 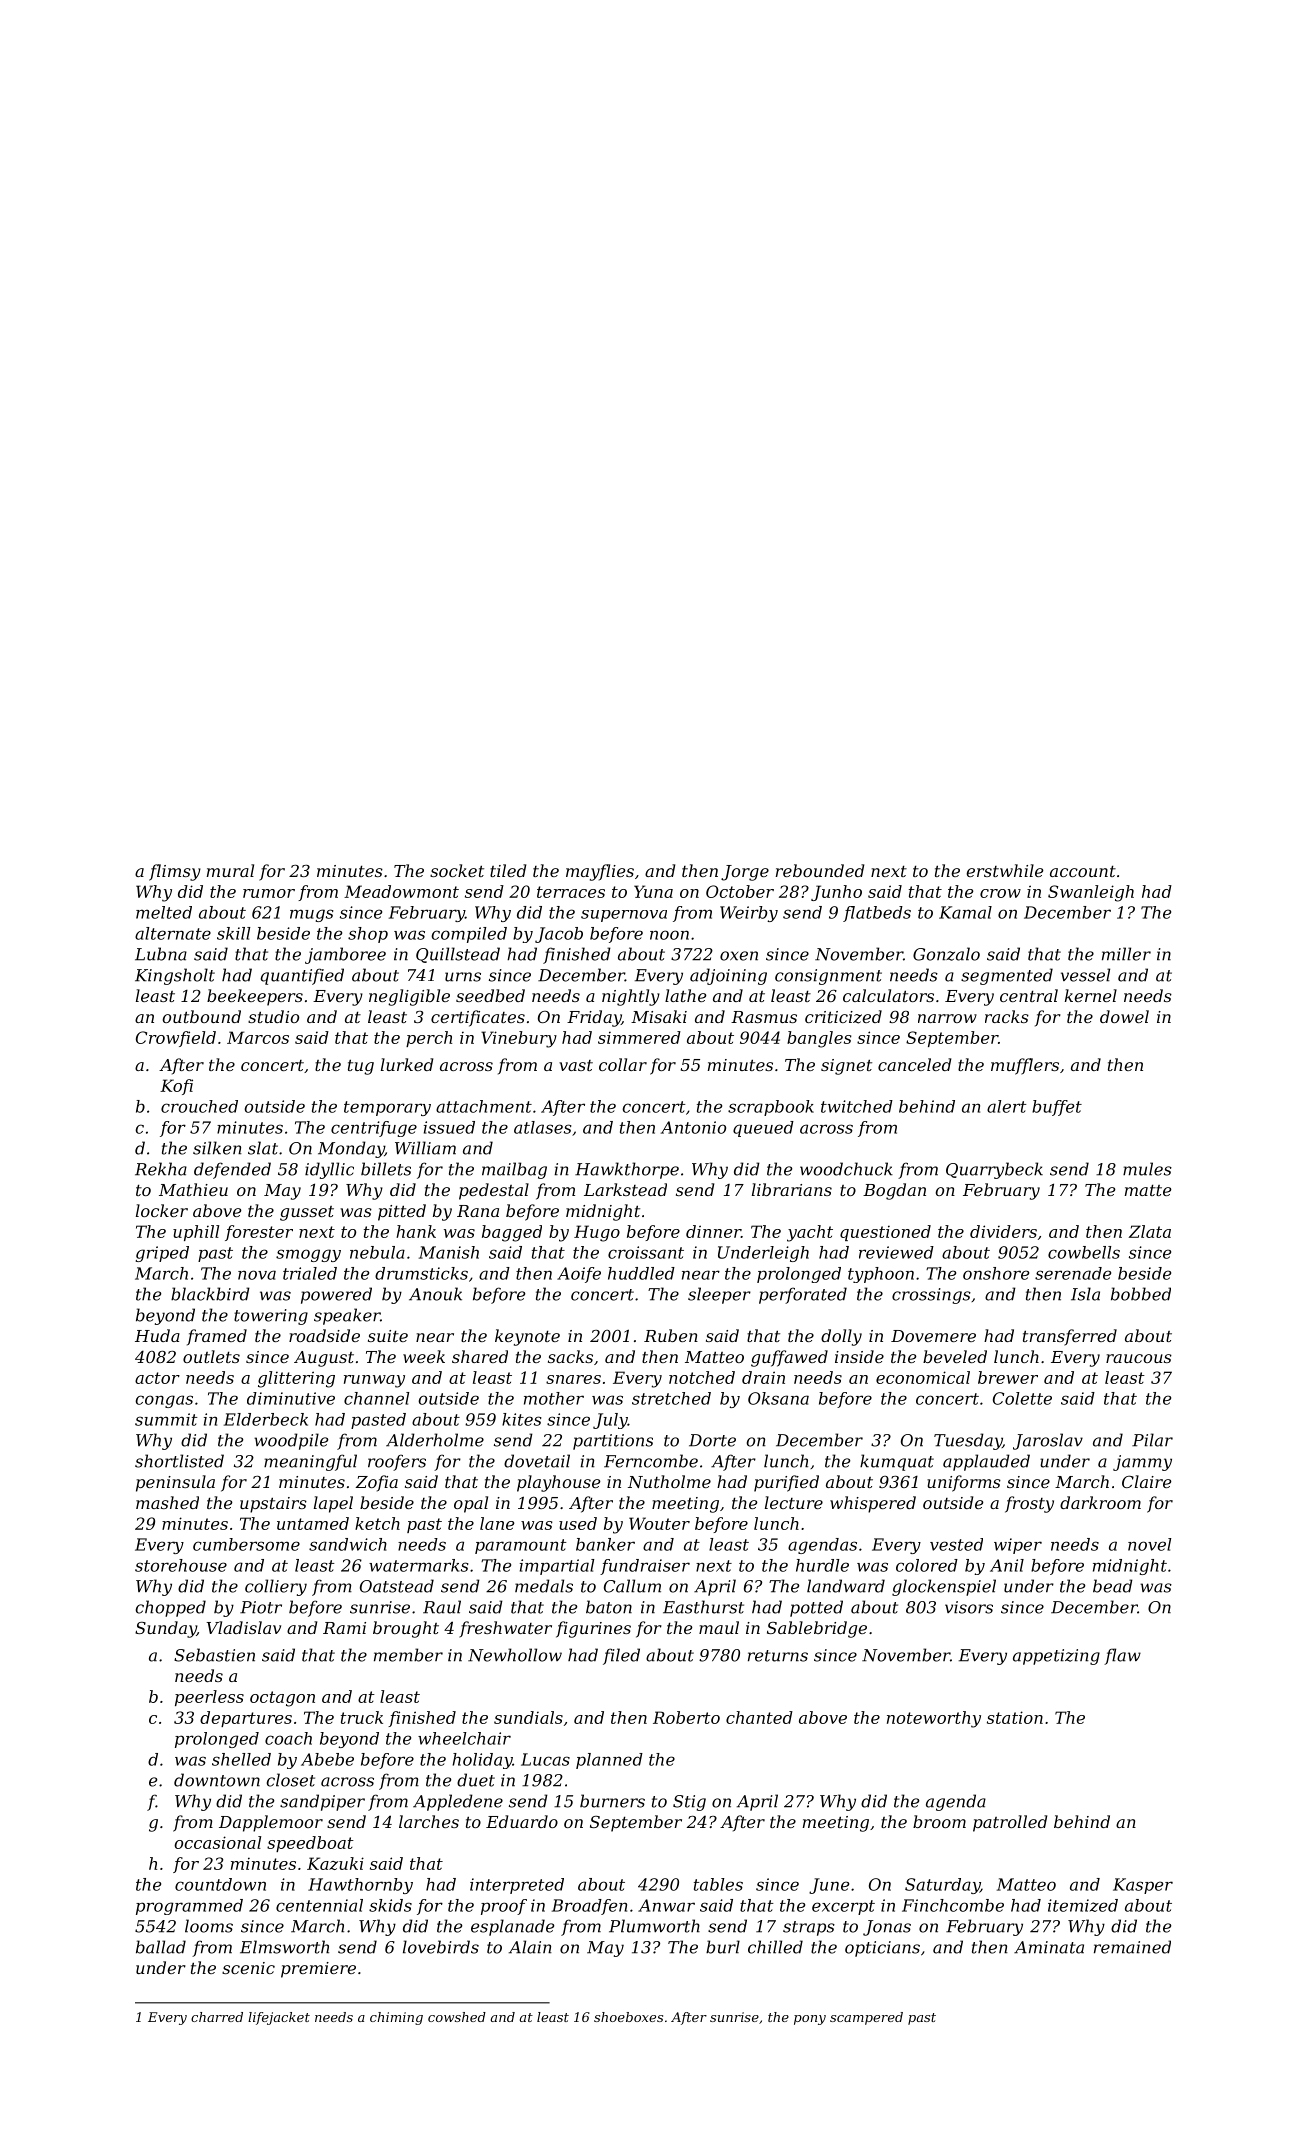 What do you see at coordinates (344, 1628) in the screenshot?
I see `Rami` at bounding box center [344, 1628].
